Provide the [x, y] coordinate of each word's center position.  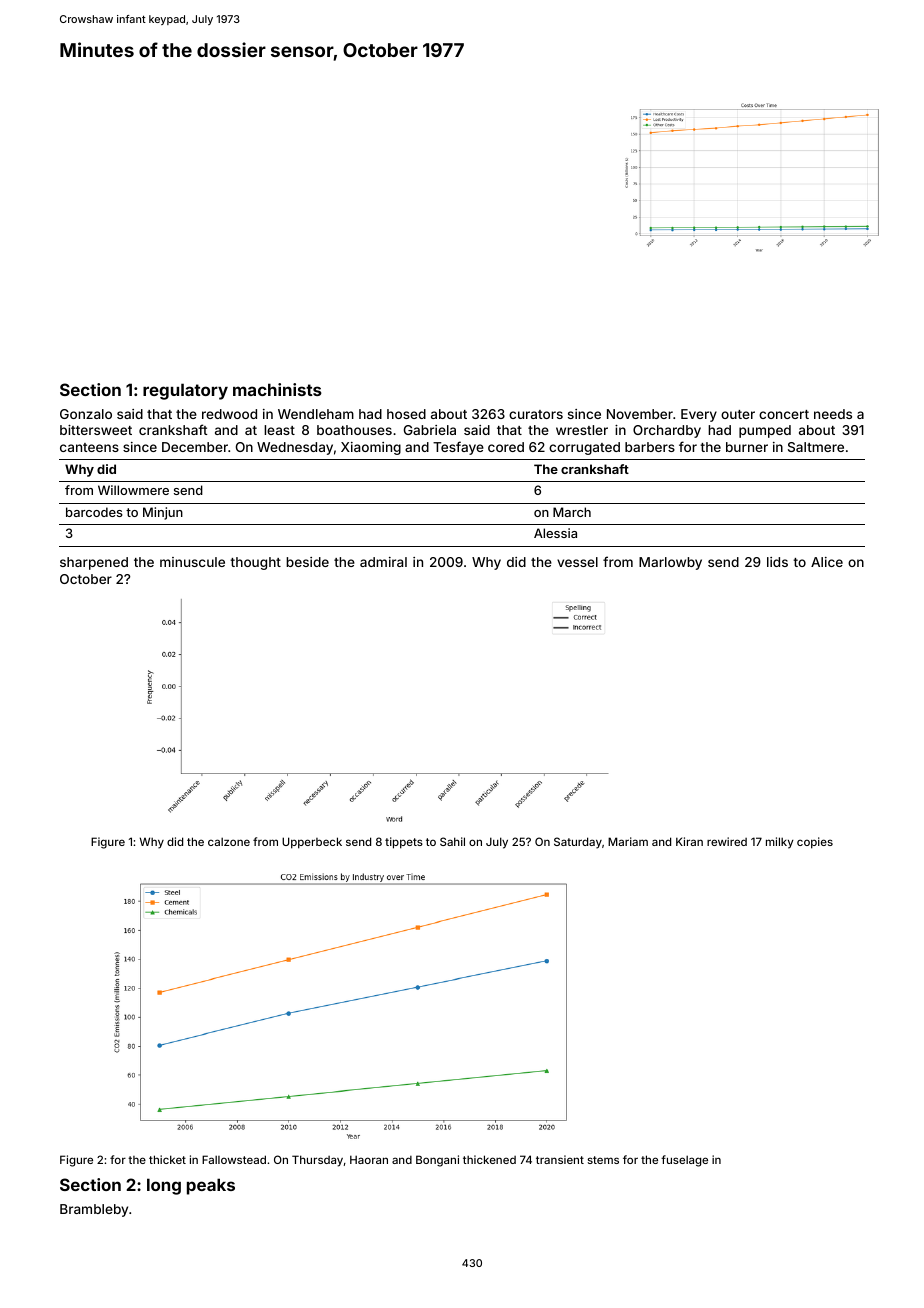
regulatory [185, 391]
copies [815, 843]
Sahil [452, 841]
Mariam [628, 841]
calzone [229, 841]
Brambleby [94, 1210]
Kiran [689, 841]
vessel [577, 562]
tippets [404, 843]
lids [777, 562]
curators [536, 414]
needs [833, 414]
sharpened [94, 563]
